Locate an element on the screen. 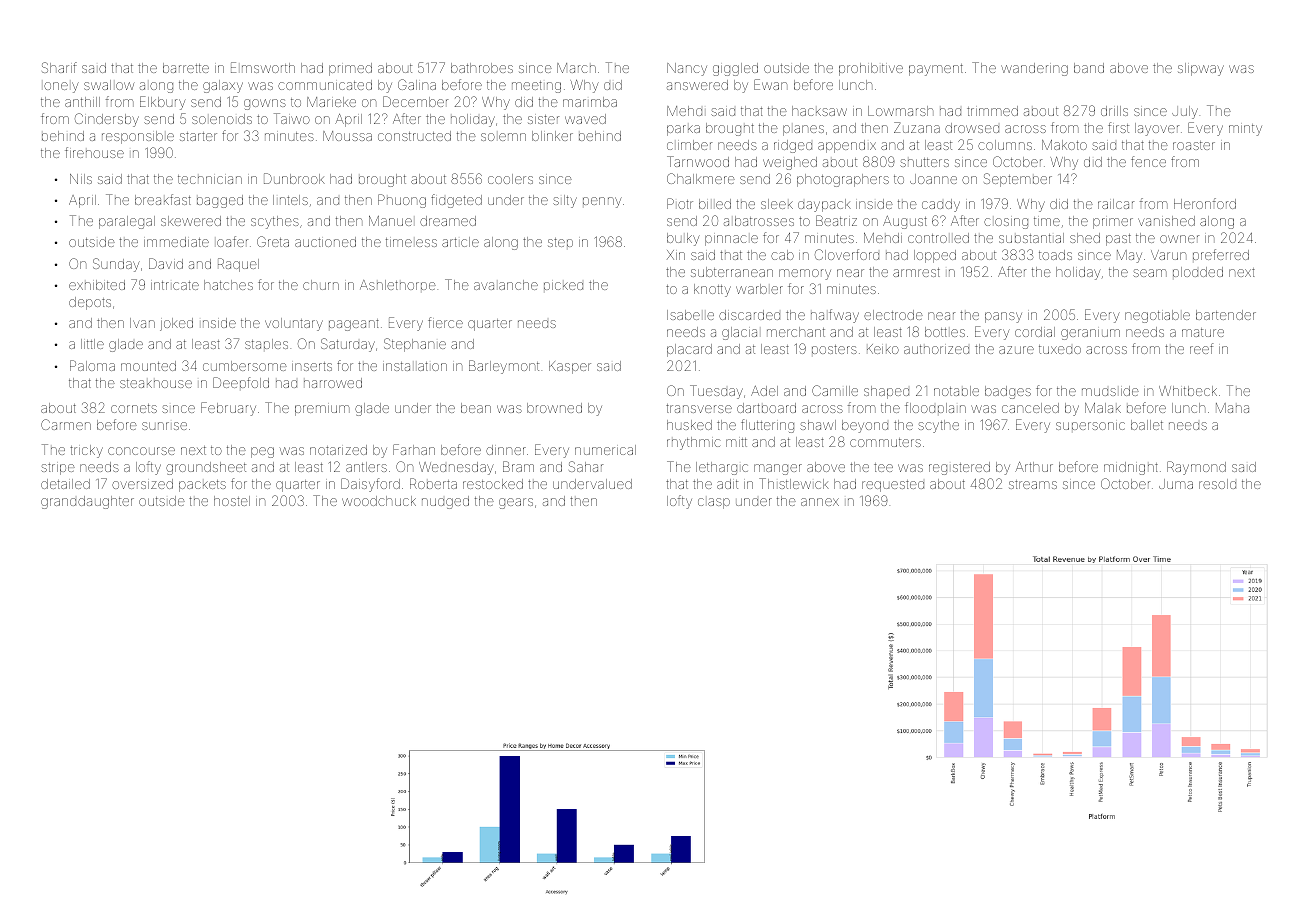 The height and width of the screenshot is (924, 1308). bathrobes is located at coordinates (482, 68).
